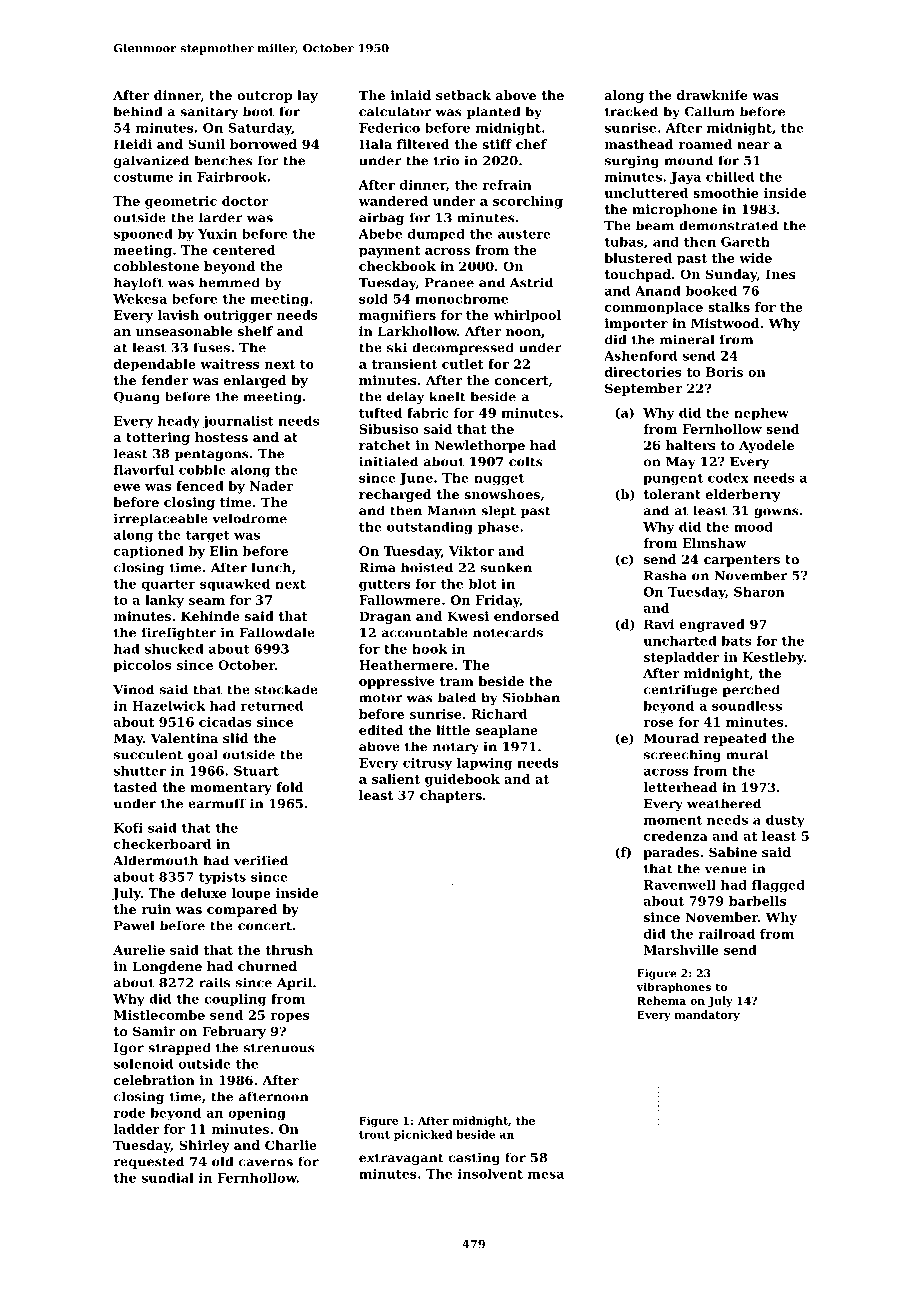 This page has width=924, height=1308. I want to click on rails, so click(214, 982).
